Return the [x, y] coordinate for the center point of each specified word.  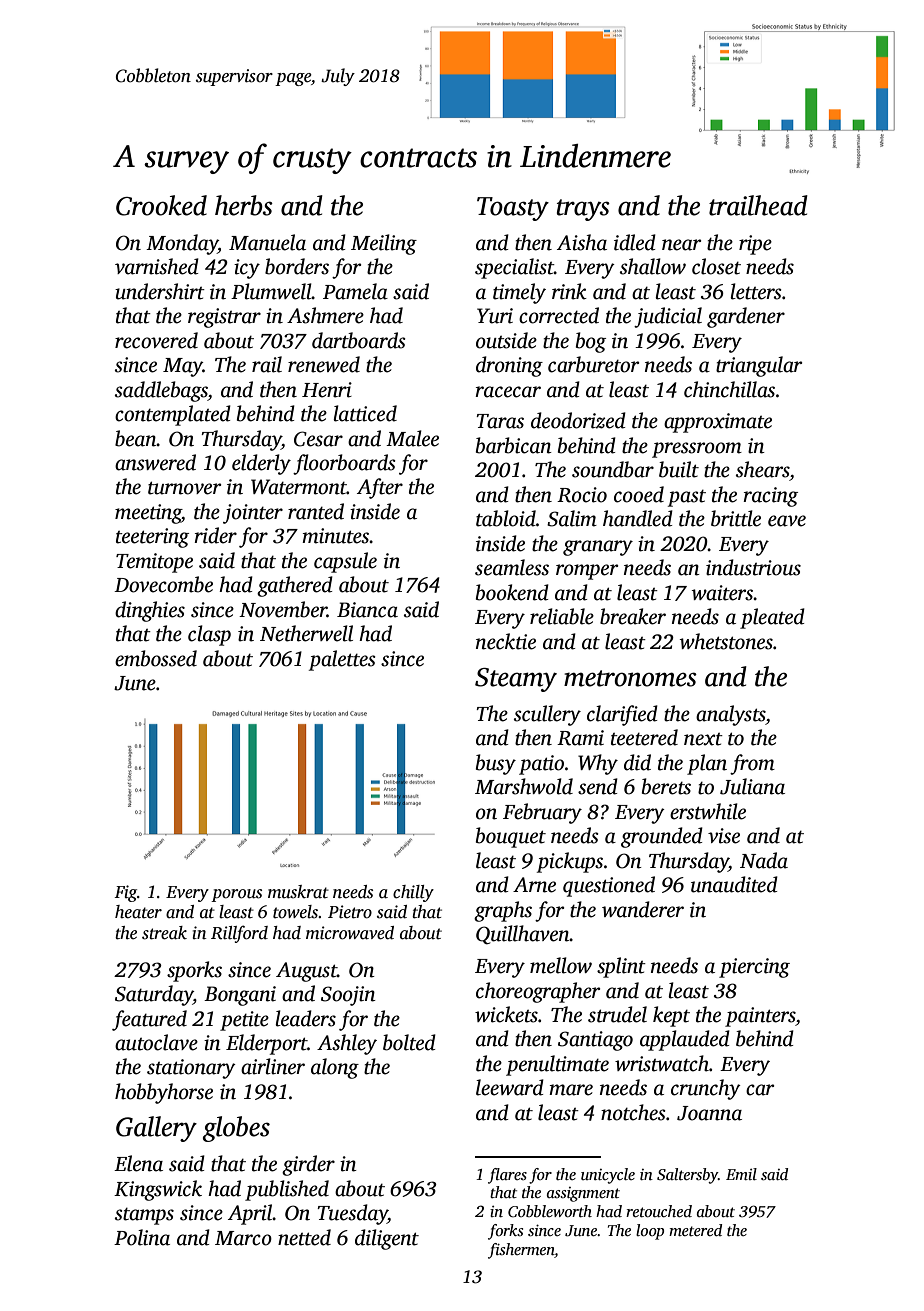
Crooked [161, 205]
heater [138, 912]
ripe [755, 245]
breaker [633, 616]
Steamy [516, 680]
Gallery [156, 1129]
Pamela [355, 291]
